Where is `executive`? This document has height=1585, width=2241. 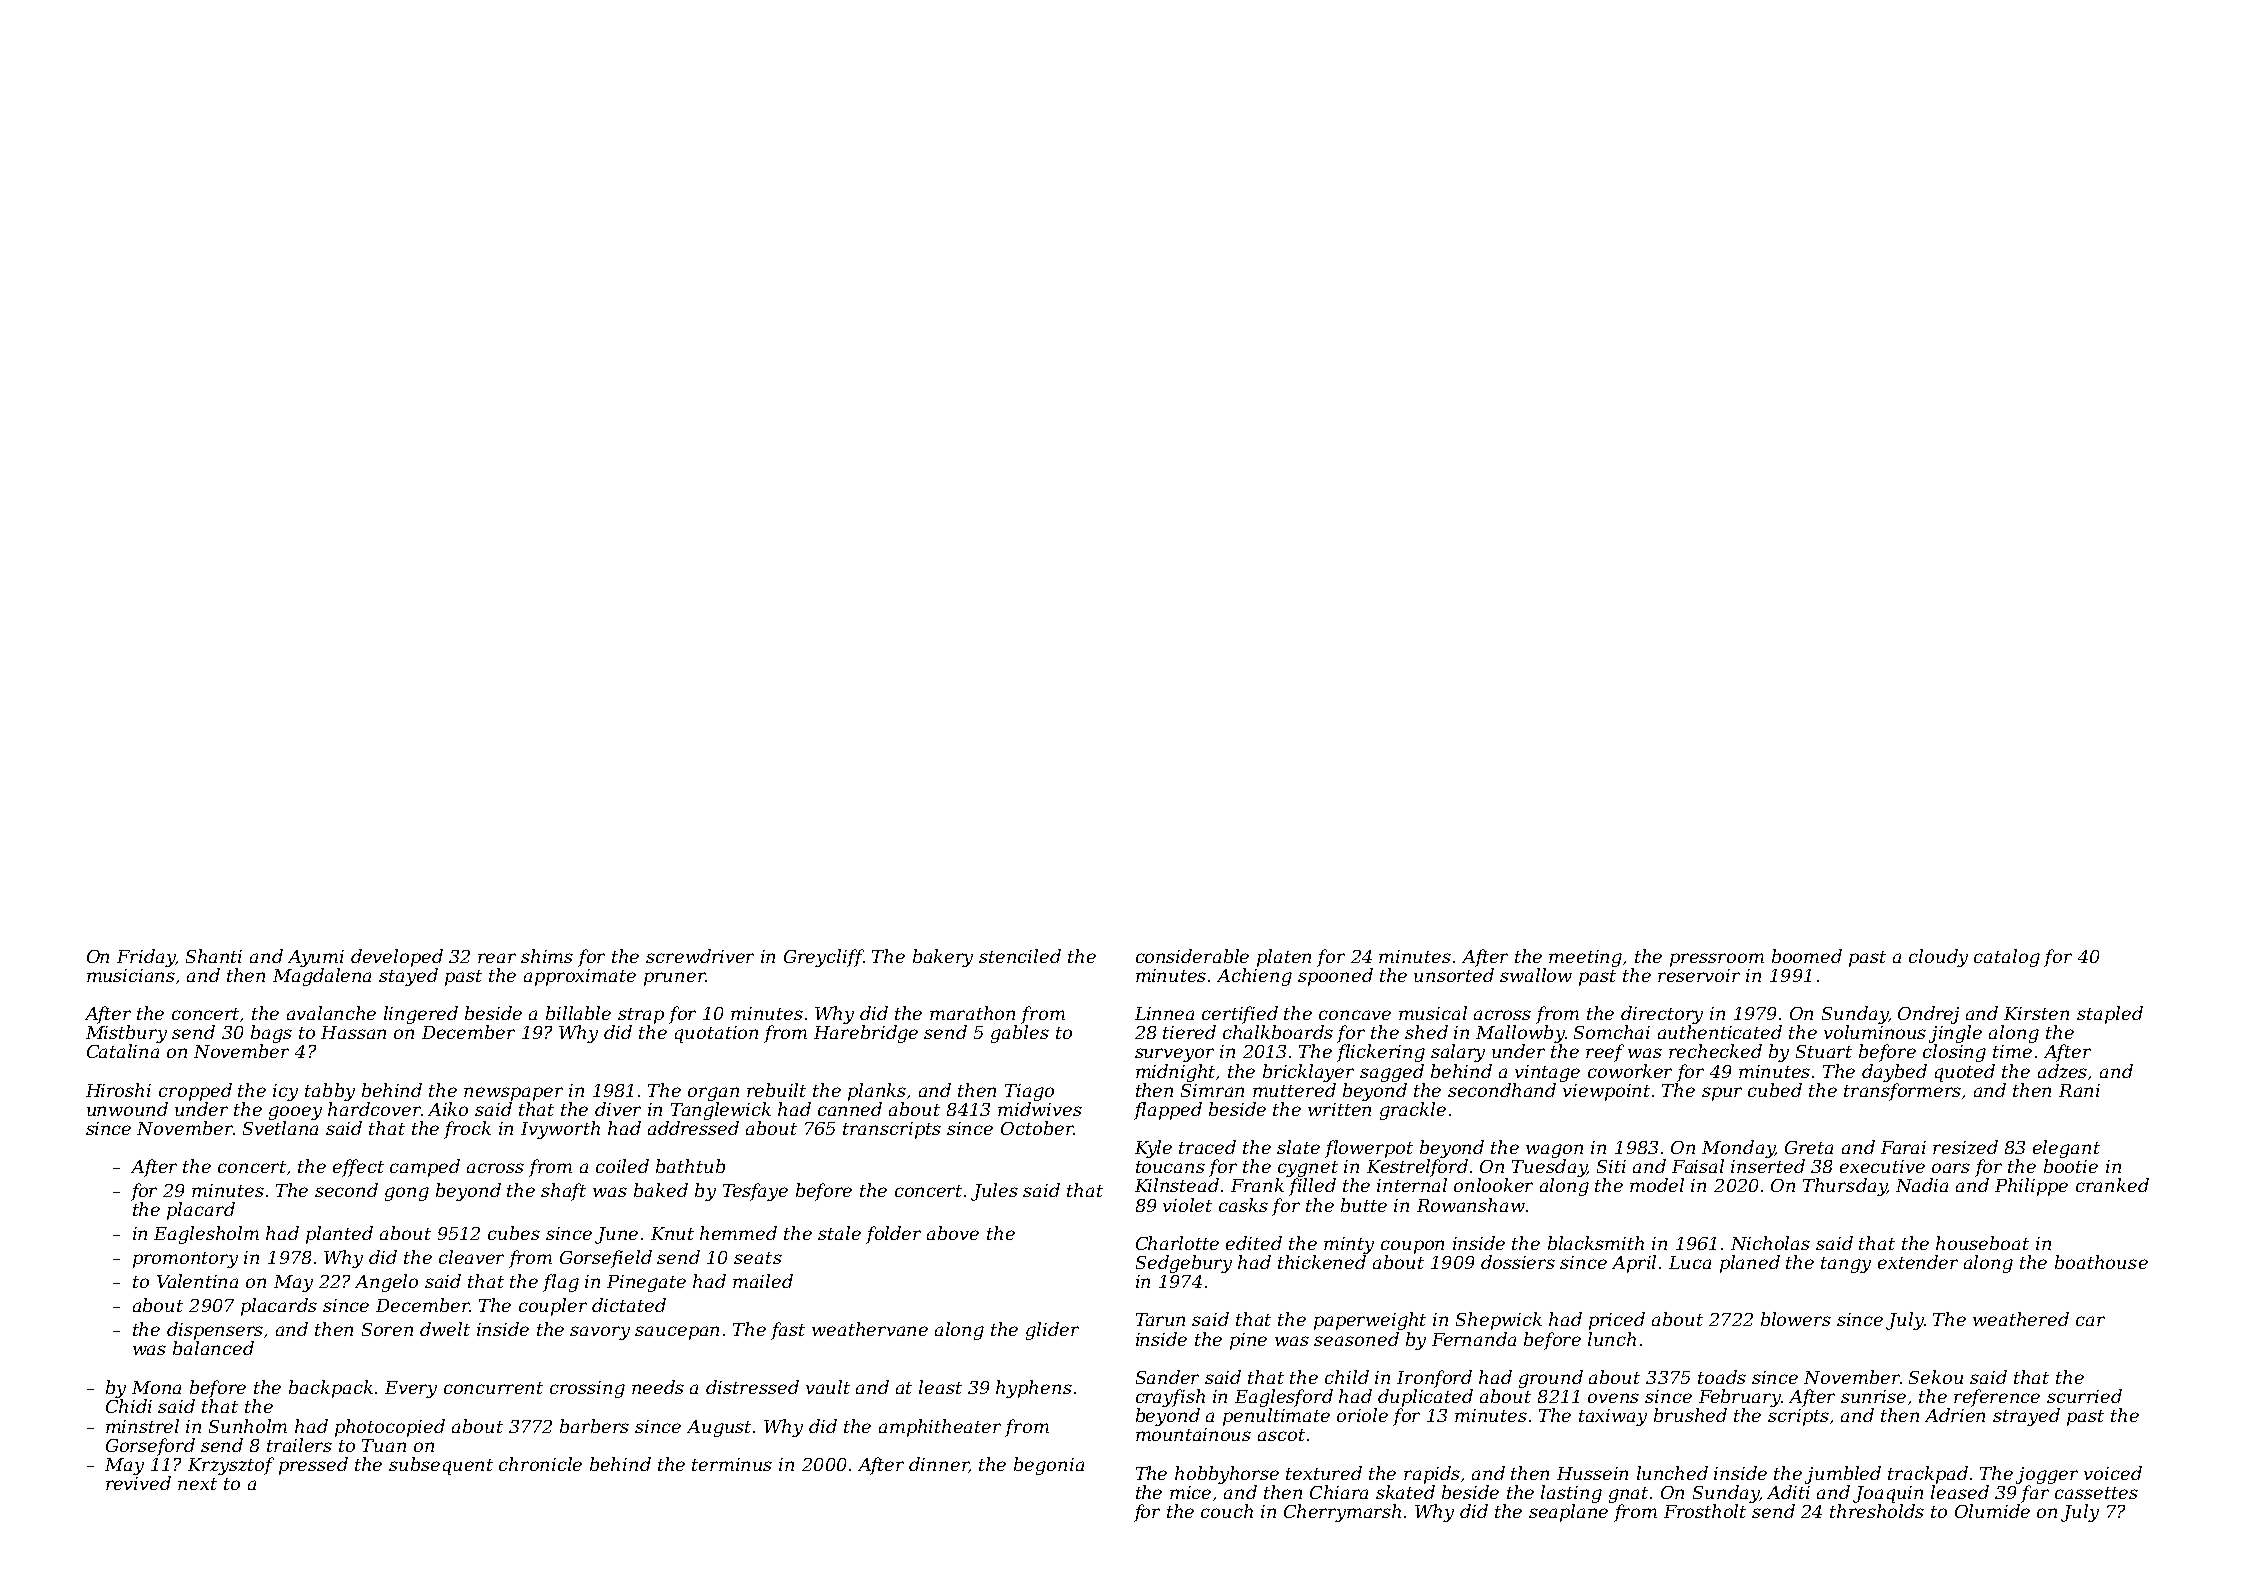 executive is located at coordinates (1882, 1166).
